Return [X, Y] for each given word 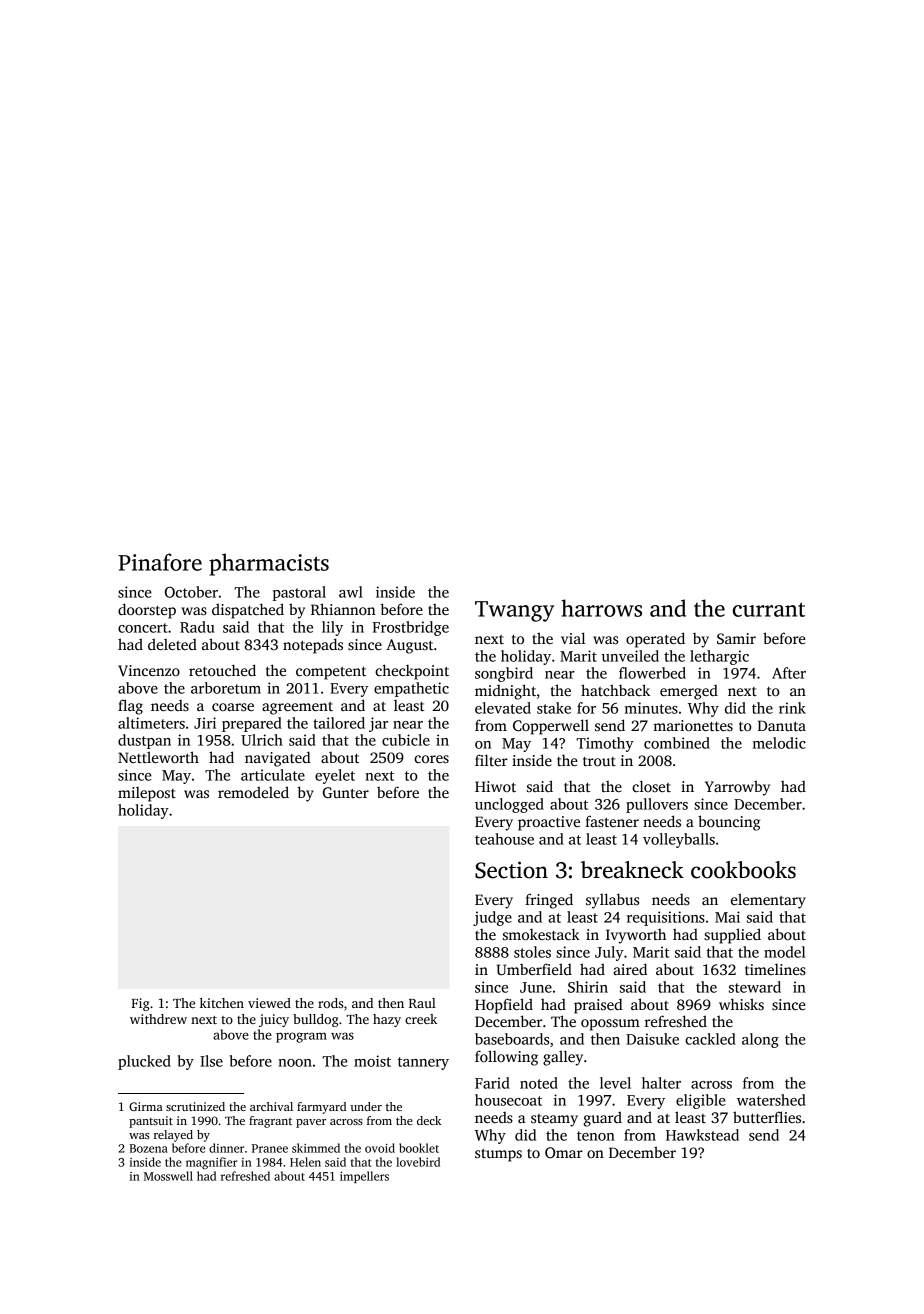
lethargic [719, 657]
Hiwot [495, 786]
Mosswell [168, 1176]
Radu [197, 627]
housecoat [508, 1100]
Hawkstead [702, 1135]
